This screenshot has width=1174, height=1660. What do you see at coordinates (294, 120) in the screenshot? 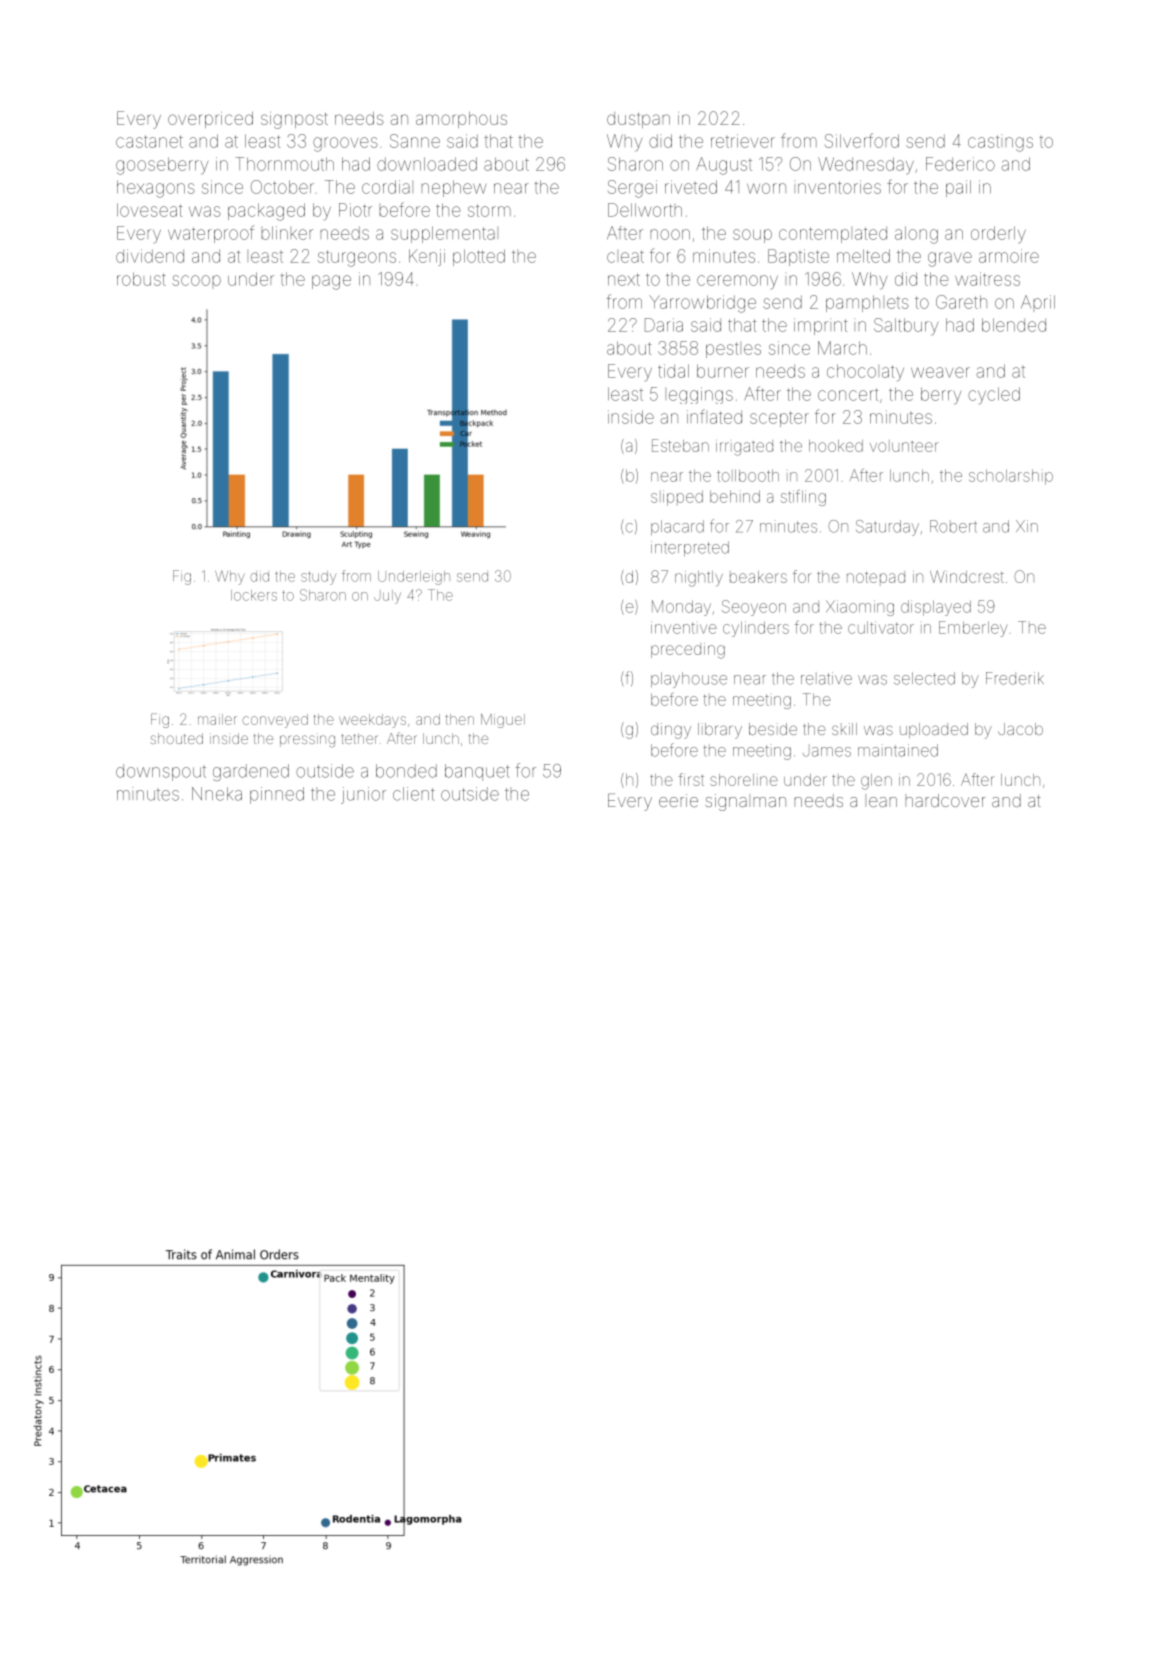
I see `signpost` at bounding box center [294, 120].
